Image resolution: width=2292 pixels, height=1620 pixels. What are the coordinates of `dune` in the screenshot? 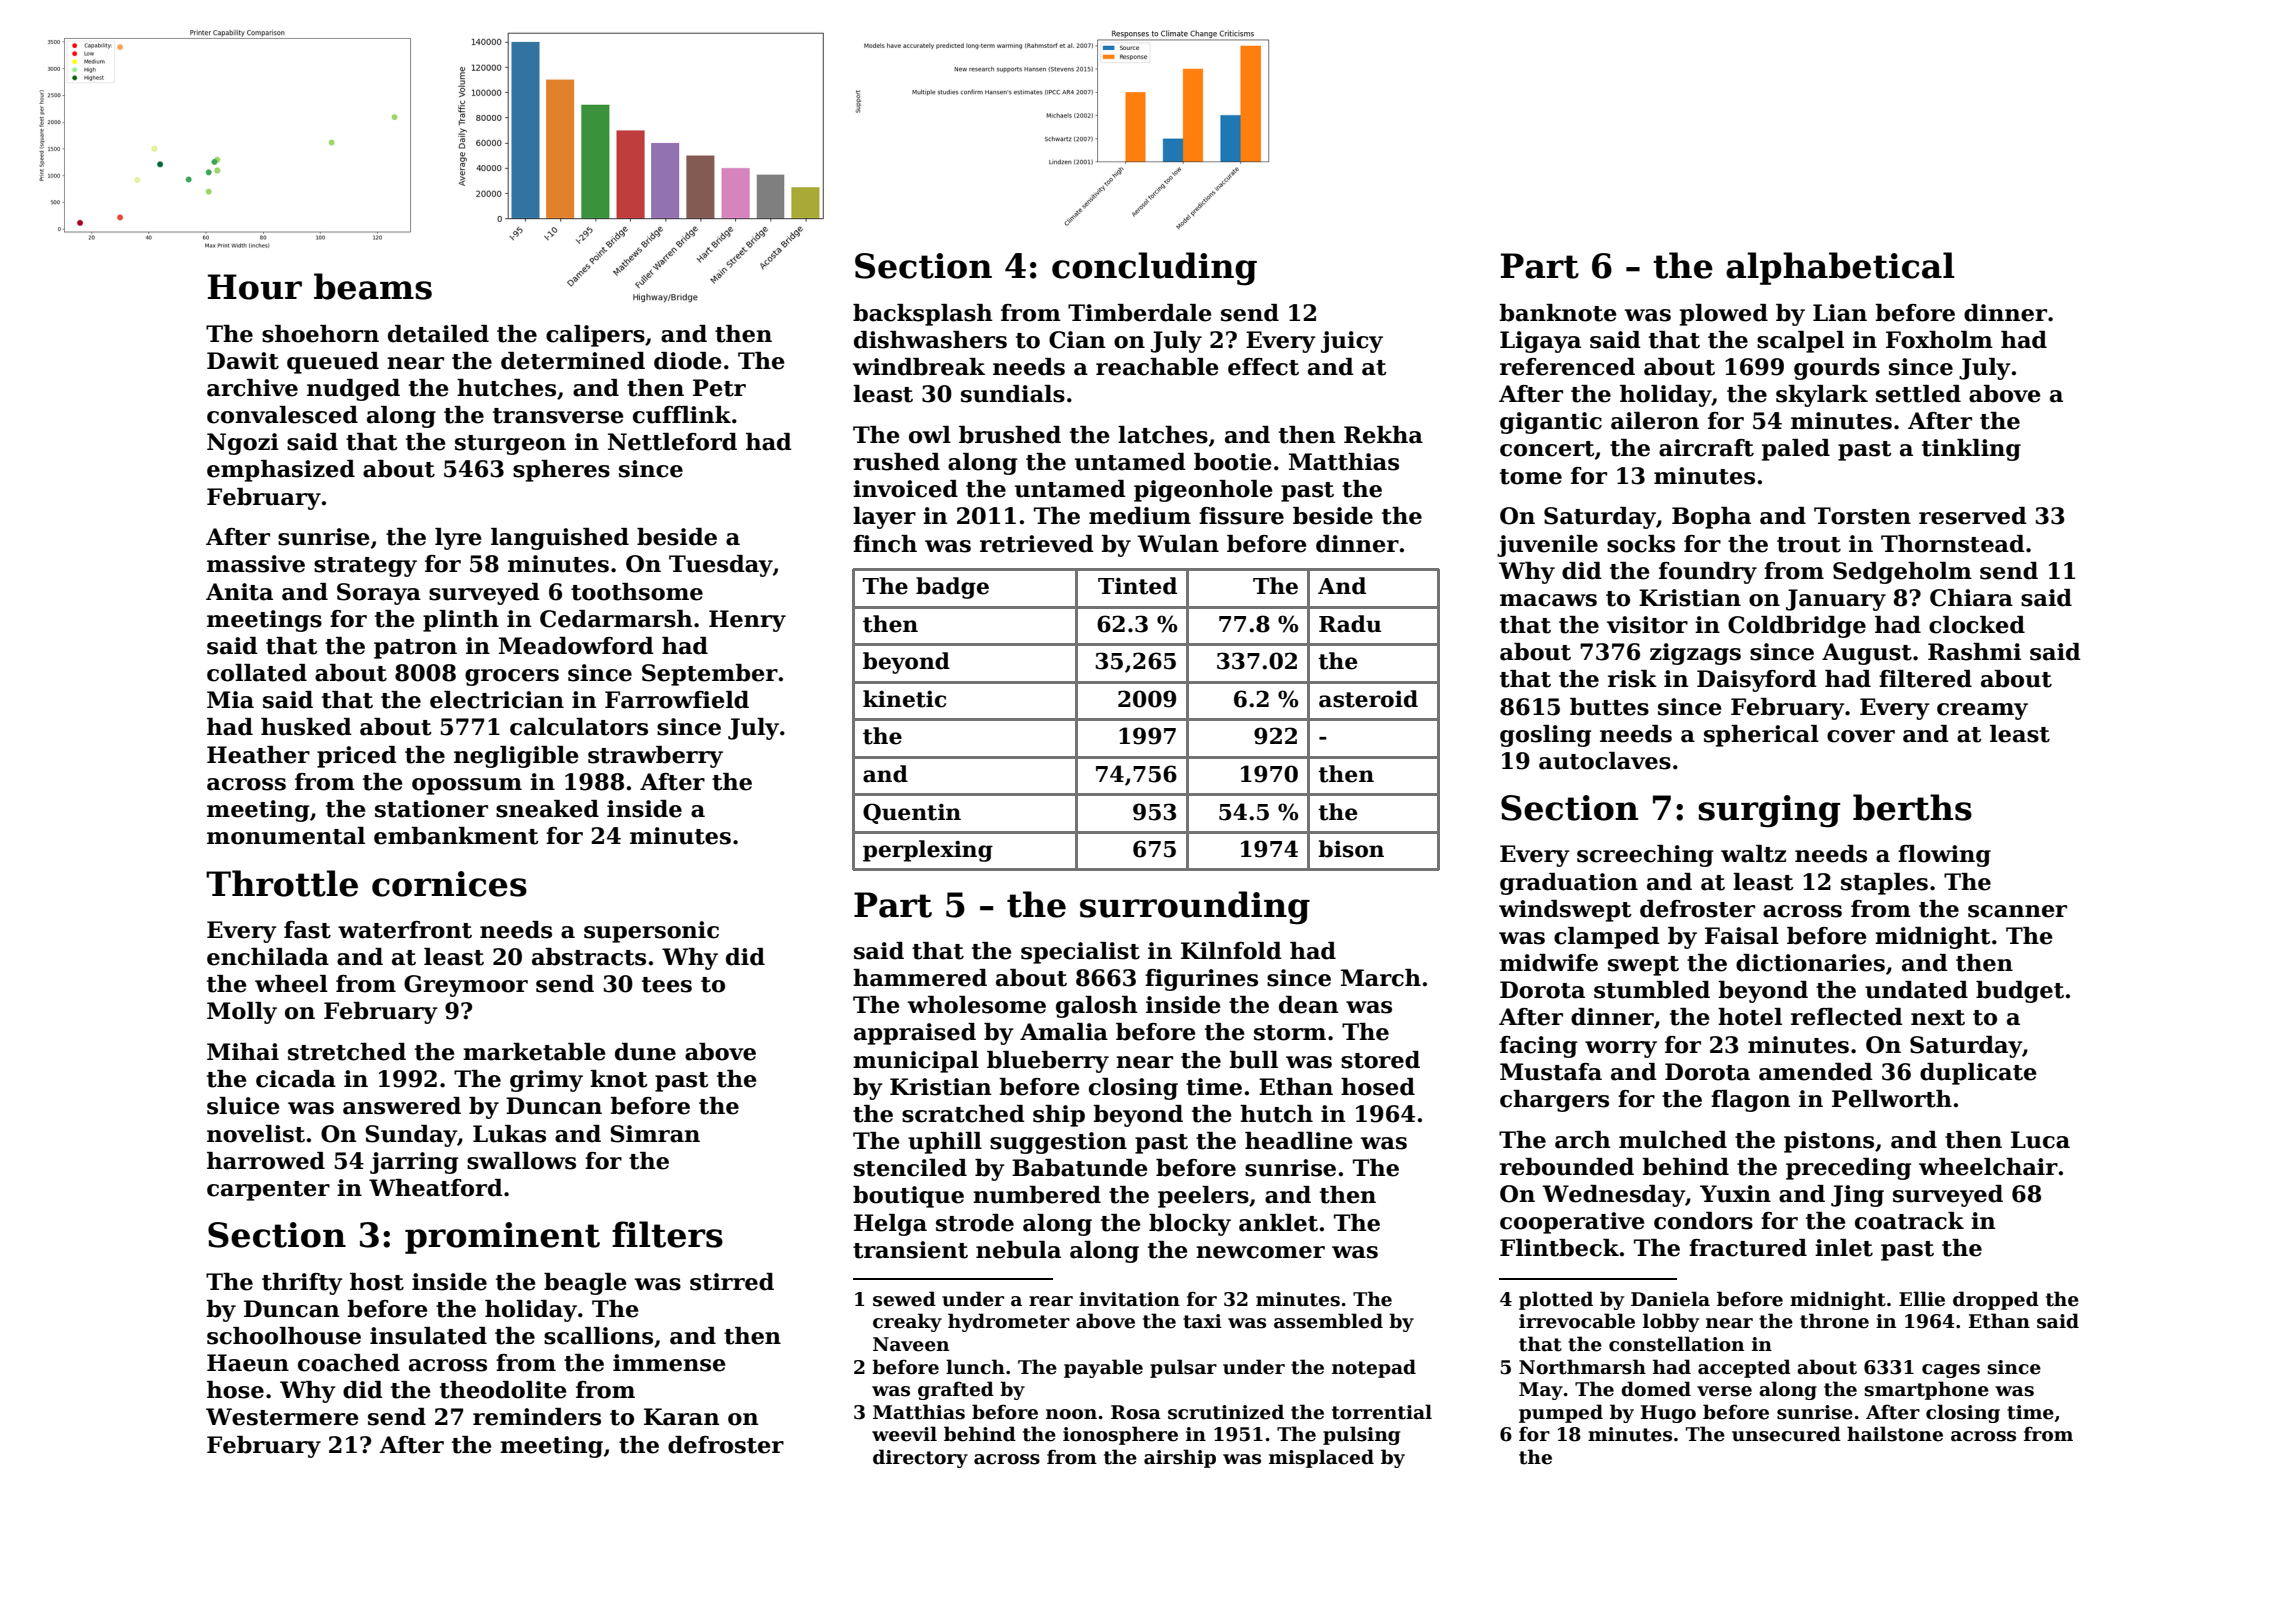 It's located at (645, 1052).
